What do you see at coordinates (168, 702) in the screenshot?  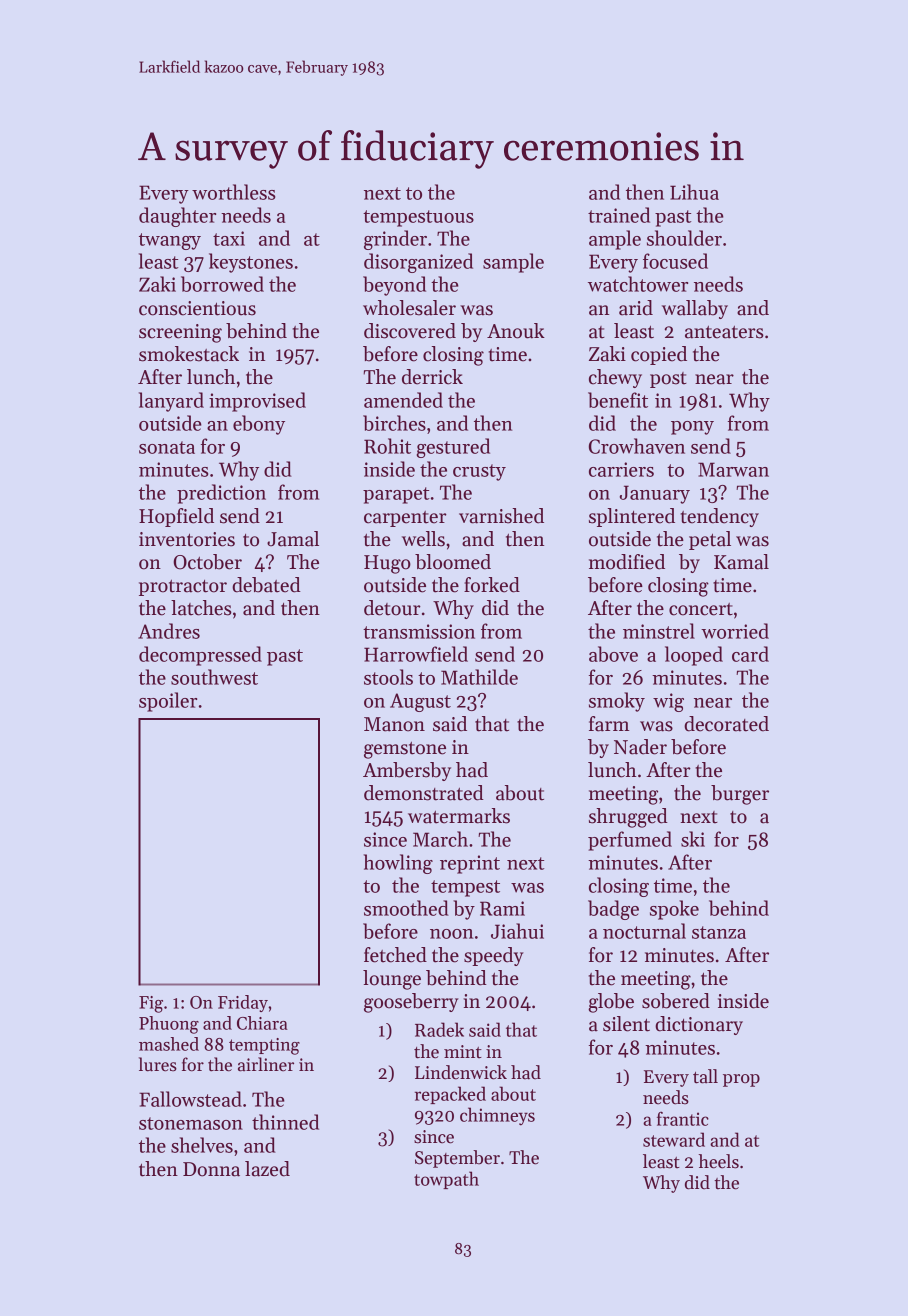 I see `spoiler` at bounding box center [168, 702].
